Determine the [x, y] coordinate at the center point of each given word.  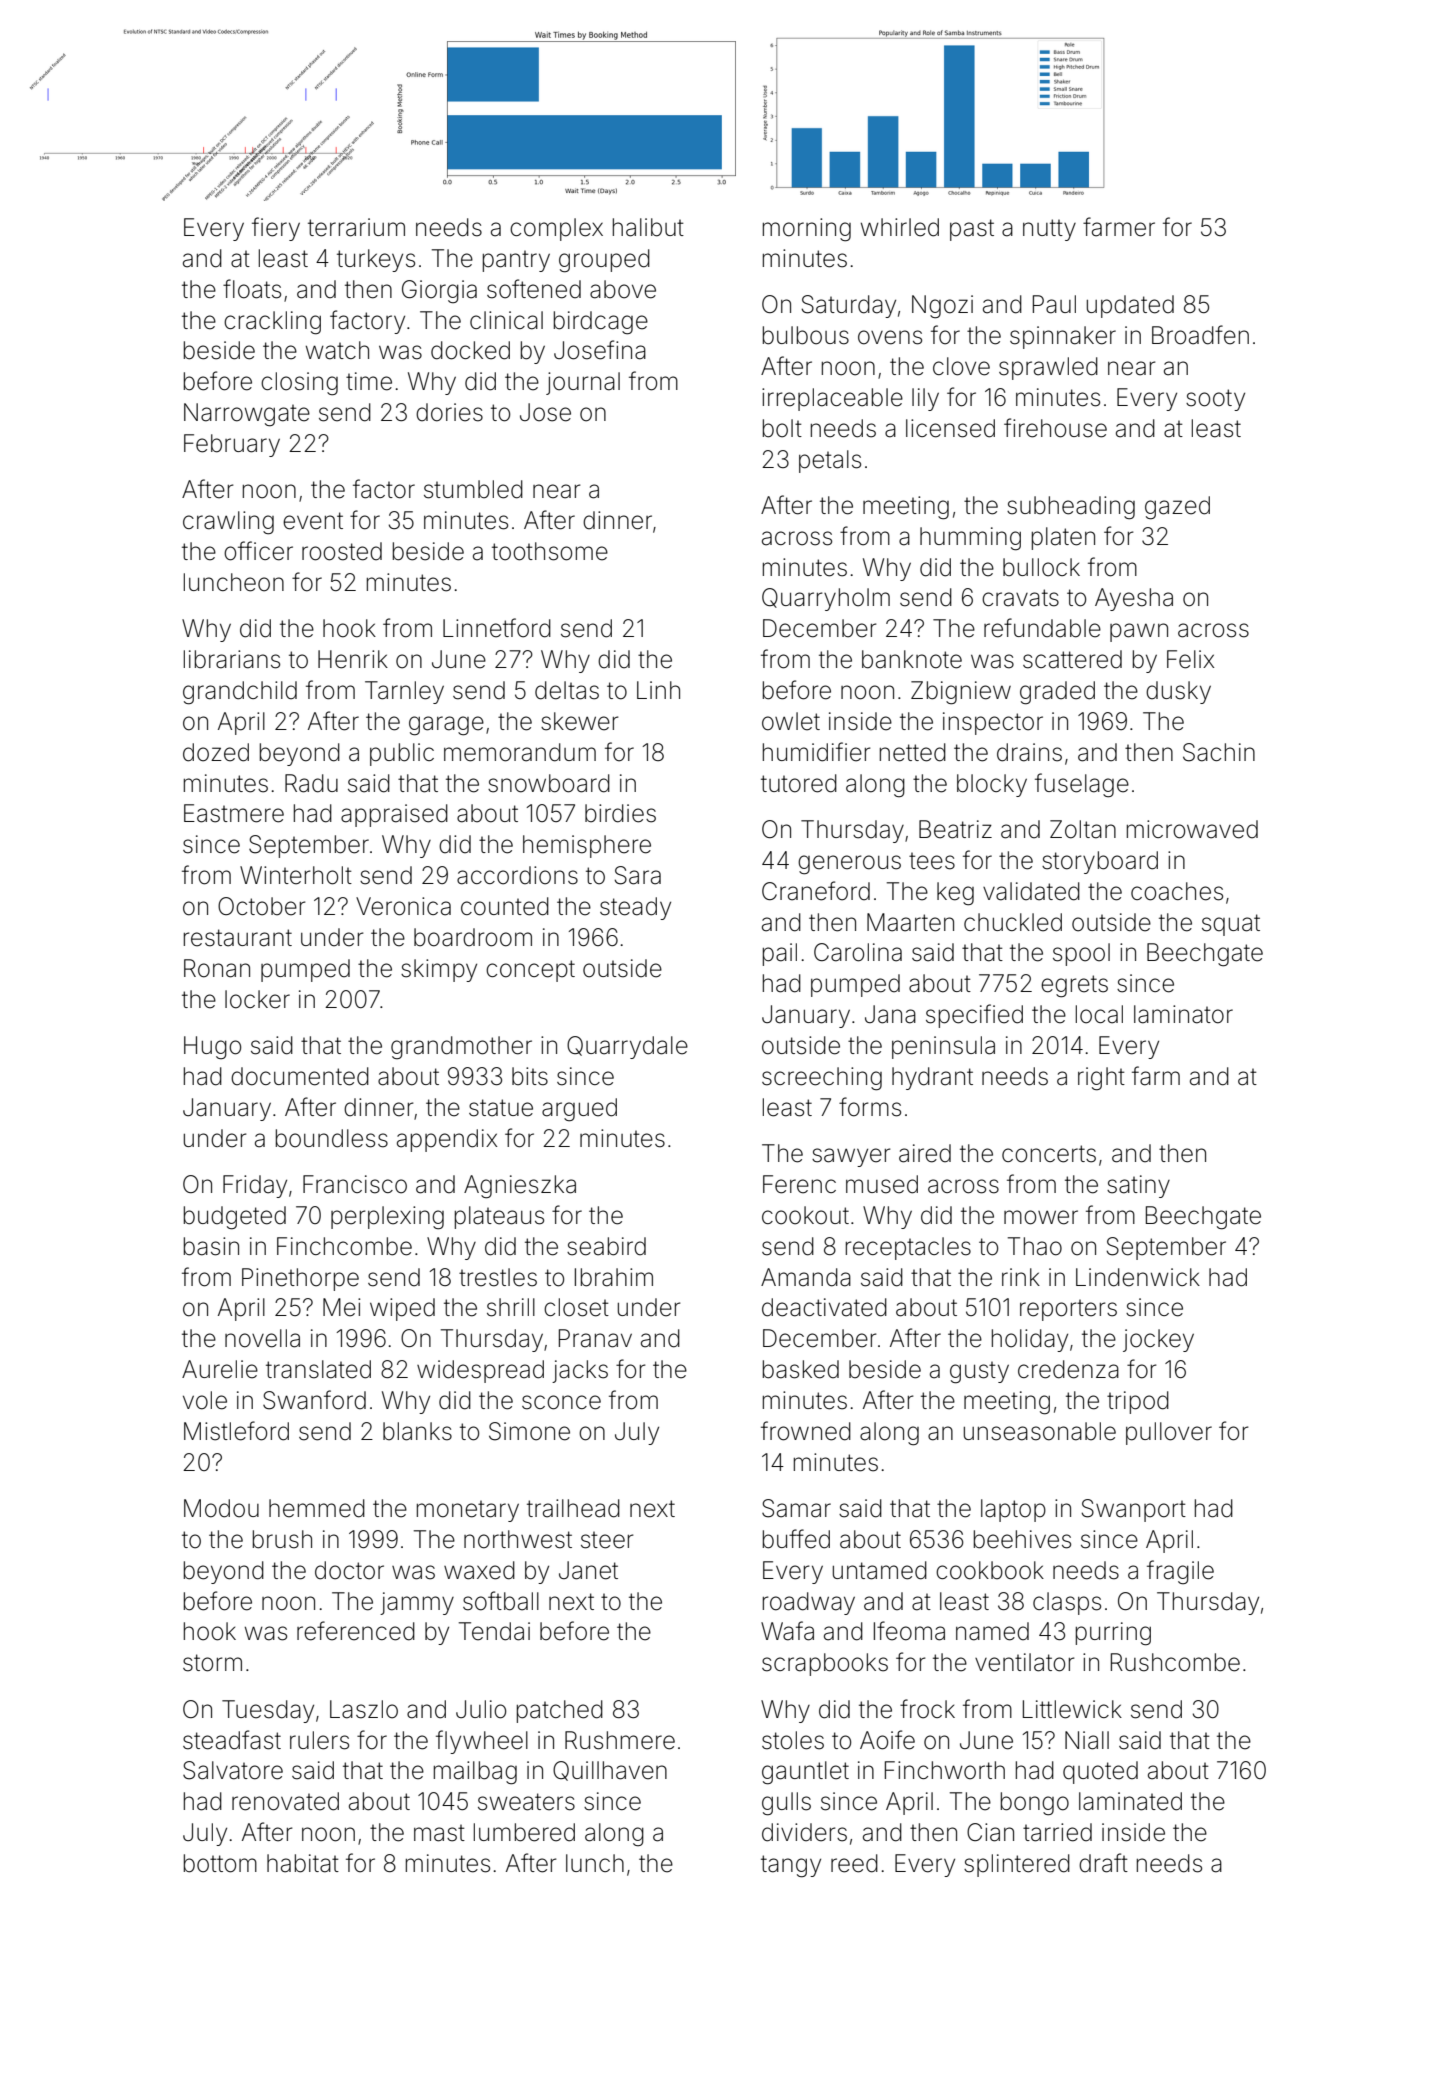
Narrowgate [247, 415]
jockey [1158, 1340]
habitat [303, 1863]
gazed [1177, 508]
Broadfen [1200, 335]
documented [300, 1076]
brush [282, 1539]
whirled [900, 227]
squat [1231, 925]
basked [801, 1369]
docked [470, 350]
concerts [1049, 1154]
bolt [782, 428]
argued [579, 1110]
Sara [637, 875]
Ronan [217, 968]
